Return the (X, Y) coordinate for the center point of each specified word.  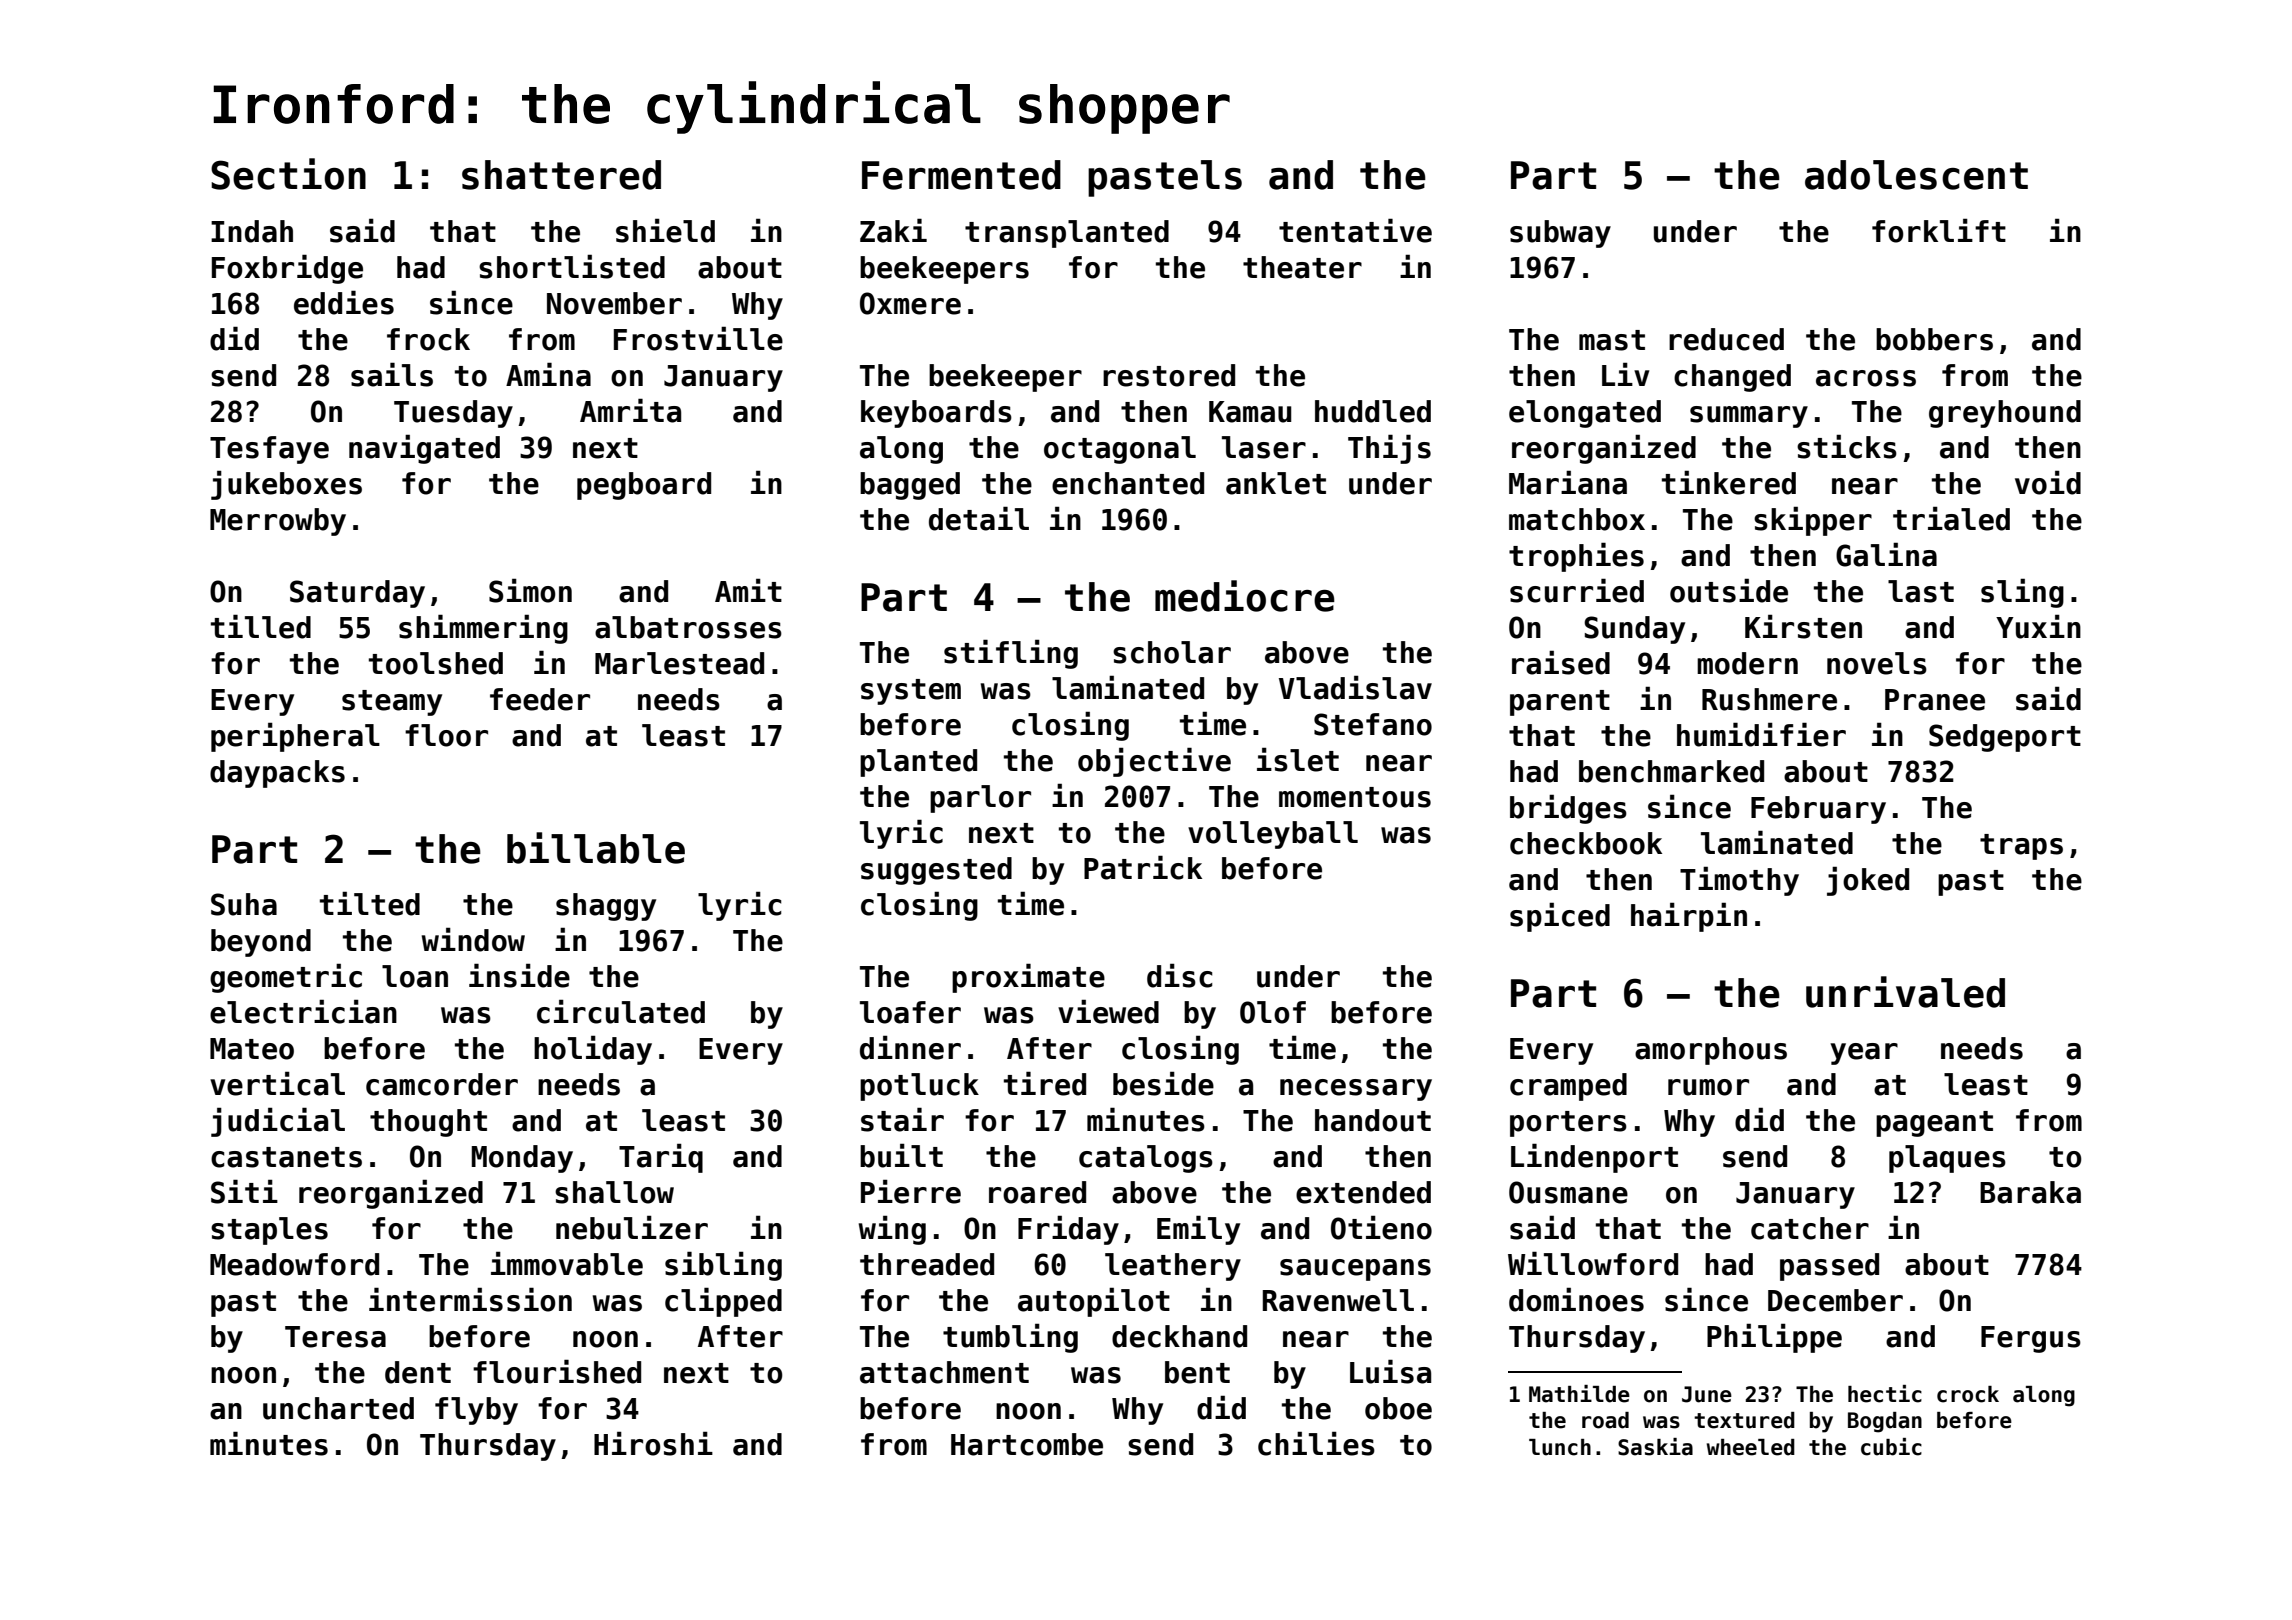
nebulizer (632, 1227)
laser (1264, 447)
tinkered (1729, 482)
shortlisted (572, 266)
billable (596, 848)
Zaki (893, 230)
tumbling (1010, 1338)
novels (1877, 663)
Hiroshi (653, 1443)
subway (1560, 234)
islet (1298, 759)
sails (392, 374)
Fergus (2031, 1339)
